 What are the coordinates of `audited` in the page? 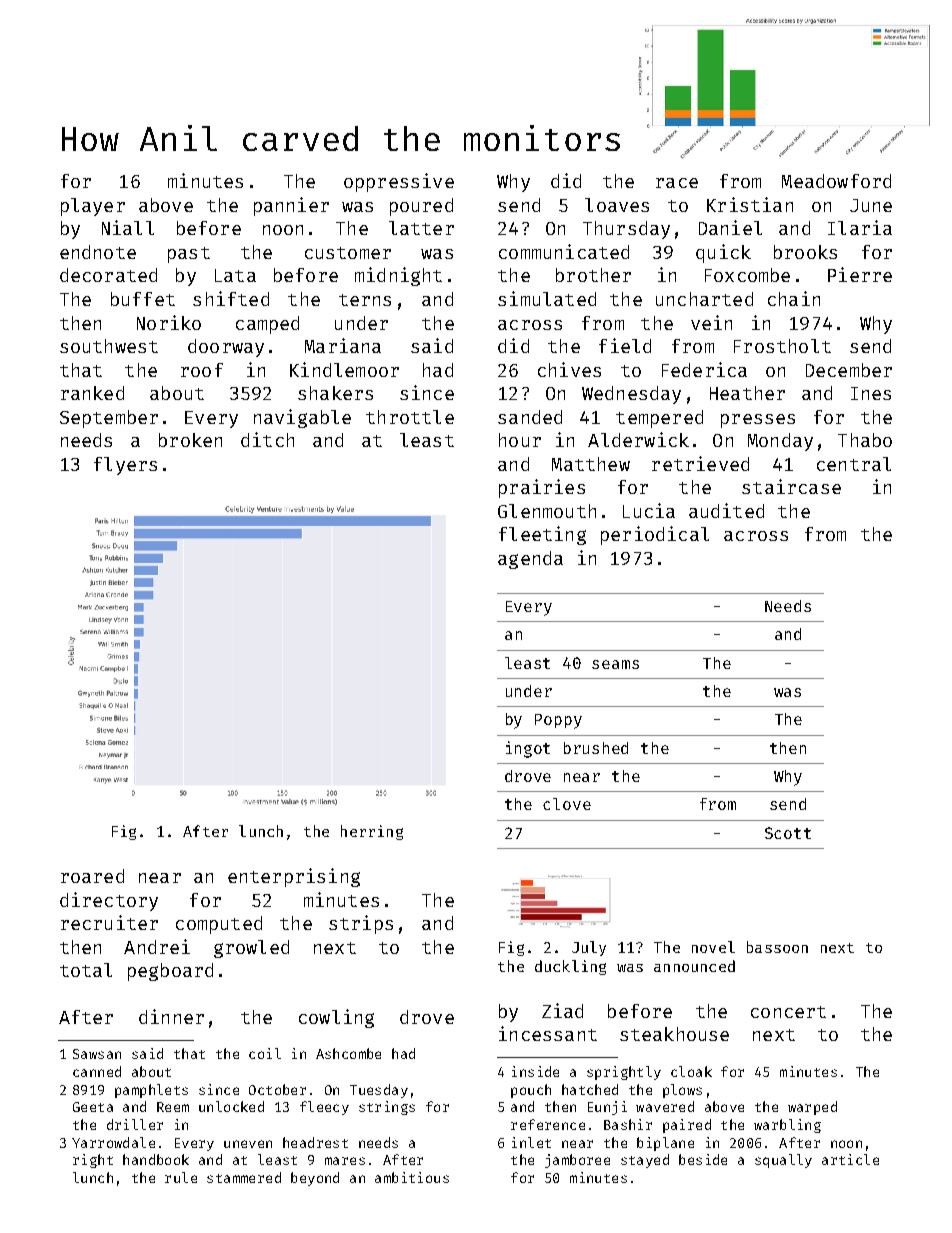 It's located at (726, 510).
